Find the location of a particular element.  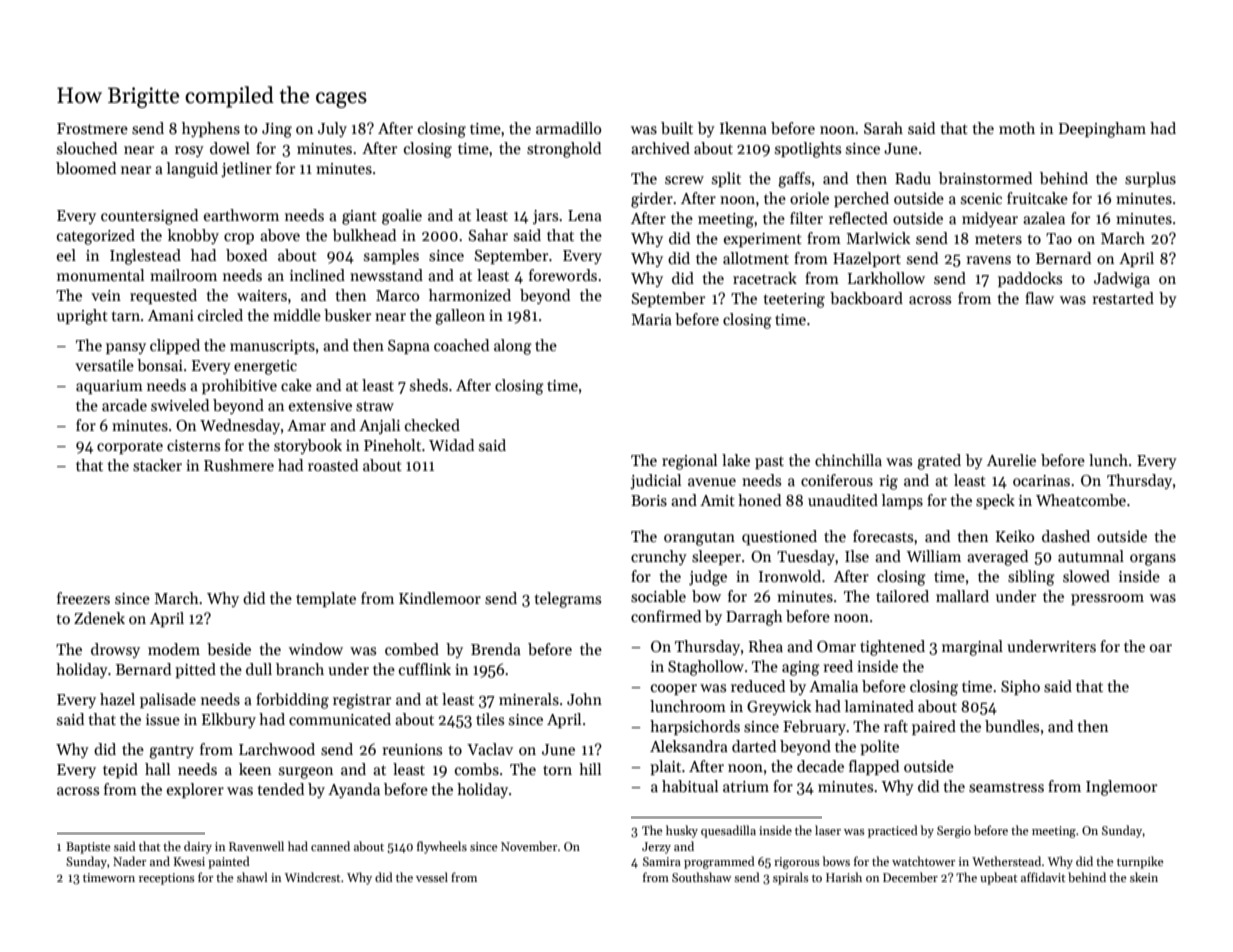

Maria is located at coordinates (651, 319).
